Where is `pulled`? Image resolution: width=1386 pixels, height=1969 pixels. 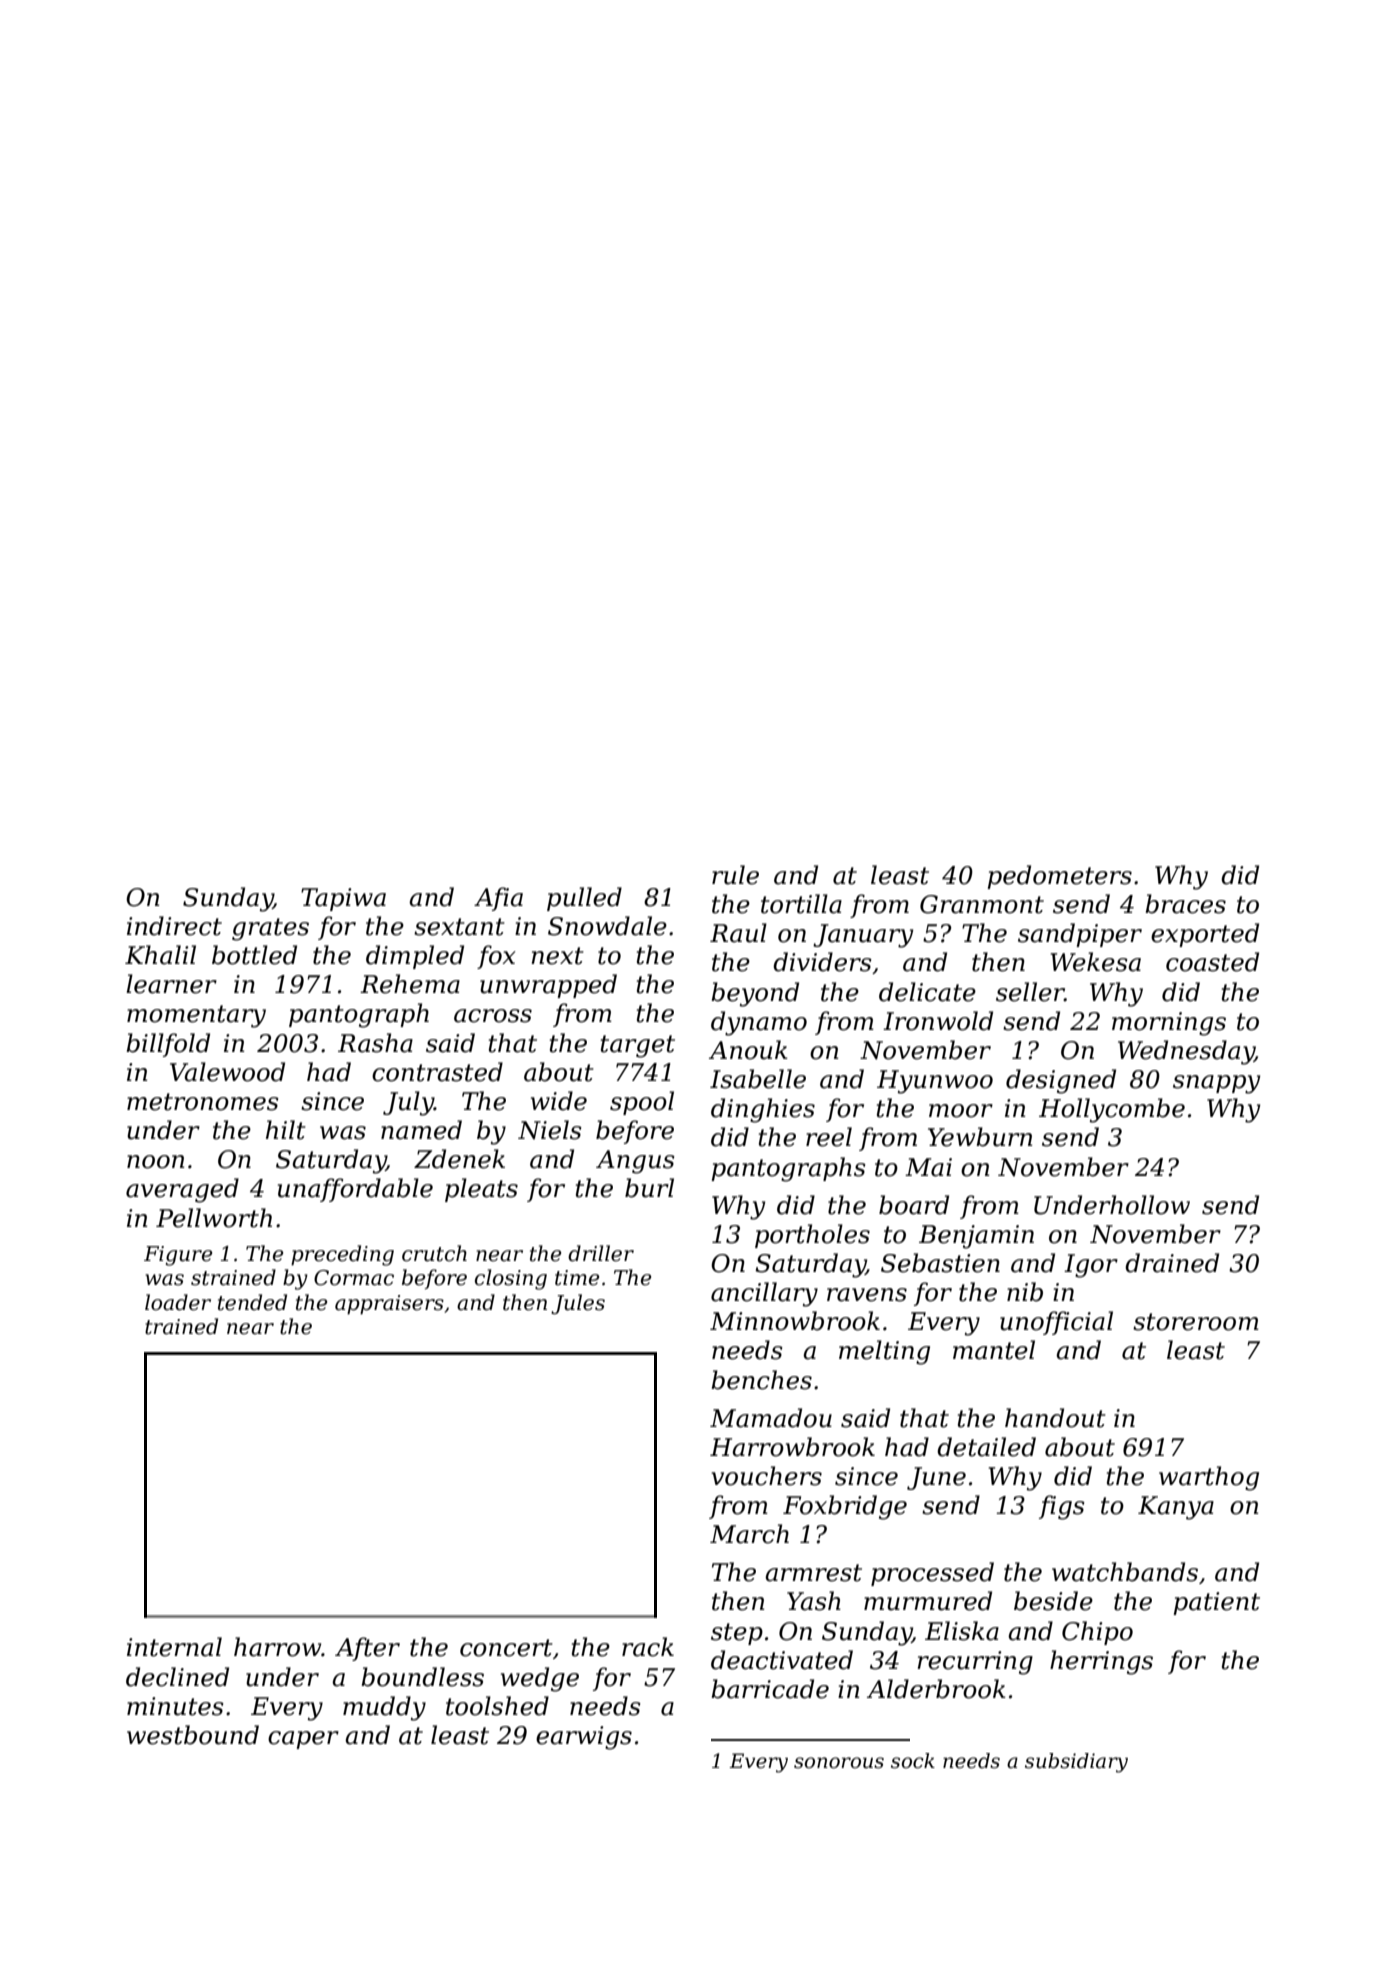
pulled is located at coordinates (584, 899).
